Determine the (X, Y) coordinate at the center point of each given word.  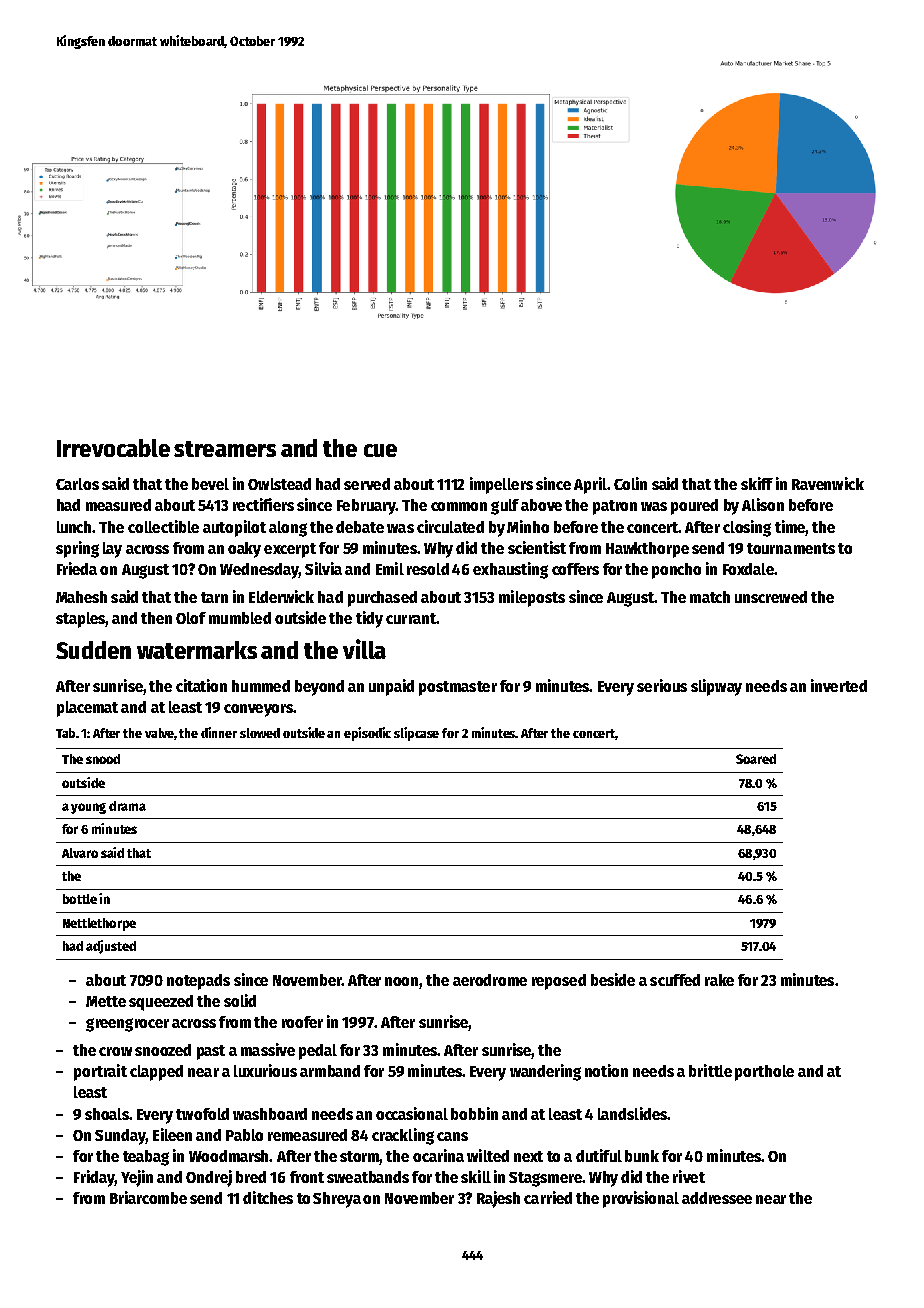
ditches (268, 1197)
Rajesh (498, 1199)
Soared (756, 759)
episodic (367, 734)
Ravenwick (828, 483)
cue (380, 450)
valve (159, 733)
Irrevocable (113, 448)
